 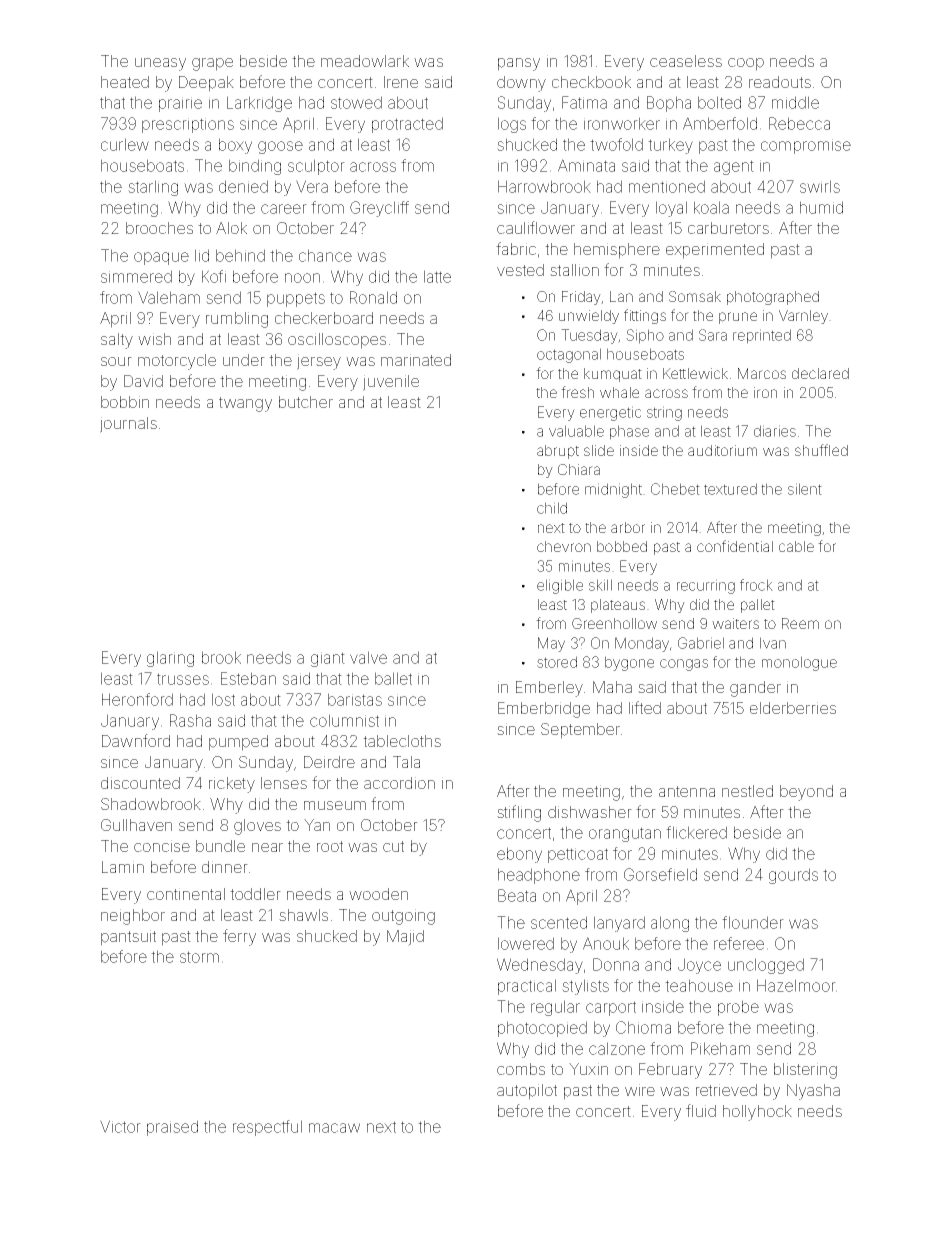 What do you see at coordinates (766, 966) in the image?
I see `unclogged` at bounding box center [766, 966].
